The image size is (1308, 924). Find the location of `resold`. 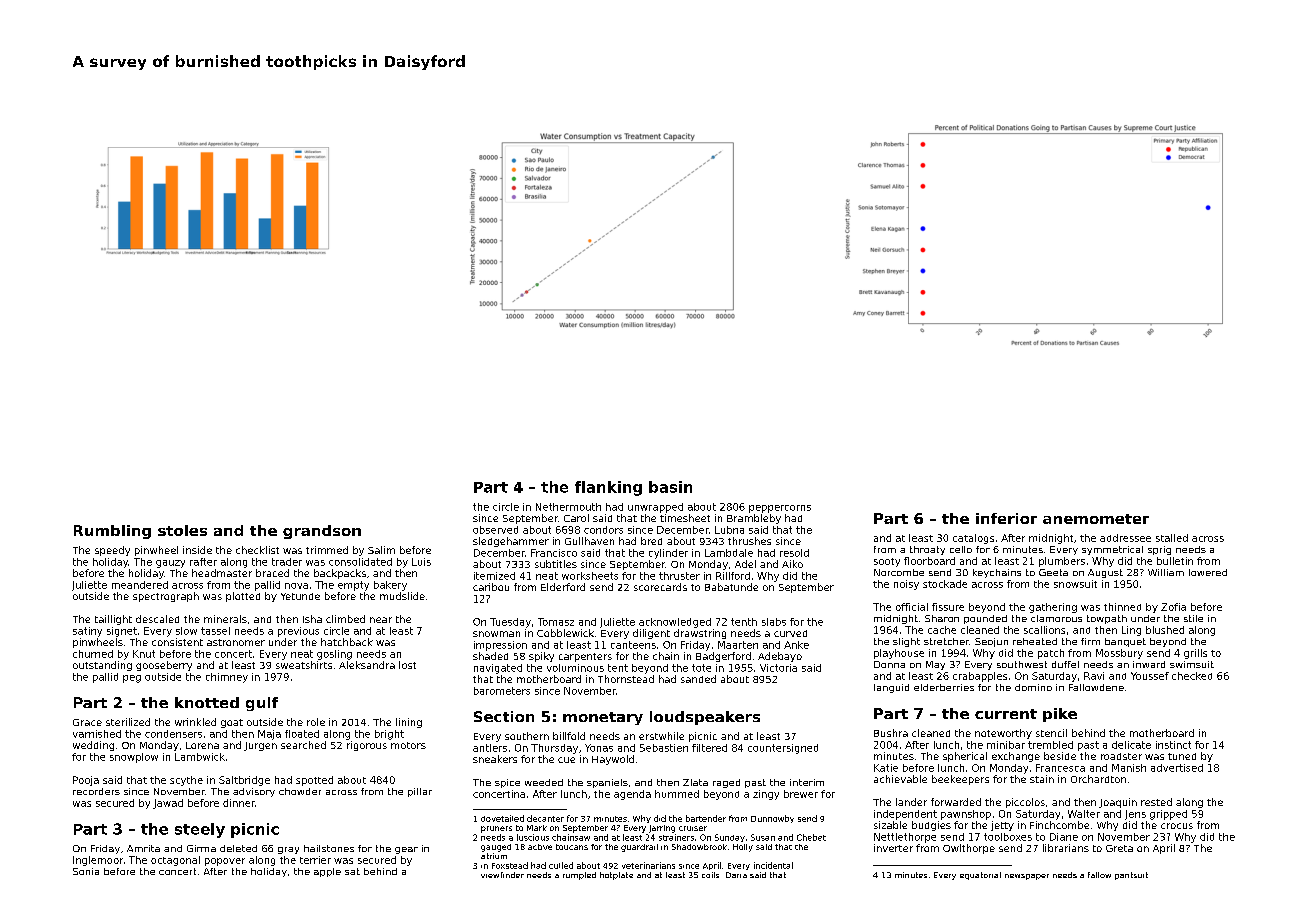

resold is located at coordinates (794, 553).
